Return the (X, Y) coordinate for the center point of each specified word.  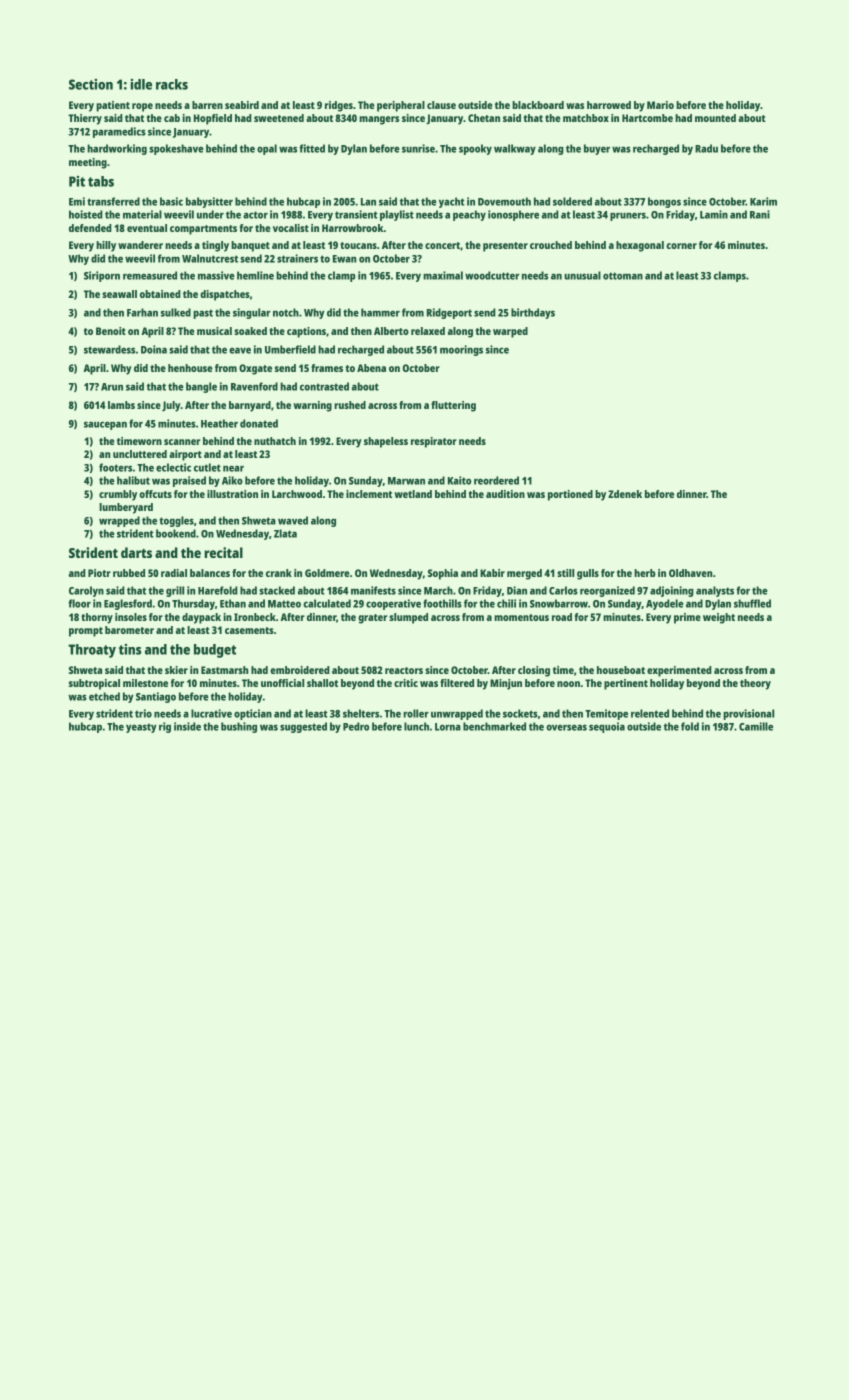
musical (214, 331)
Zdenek (625, 494)
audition (505, 494)
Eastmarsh (224, 670)
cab (172, 118)
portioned (570, 495)
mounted (715, 118)
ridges (339, 106)
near (233, 468)
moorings (461, 350)
